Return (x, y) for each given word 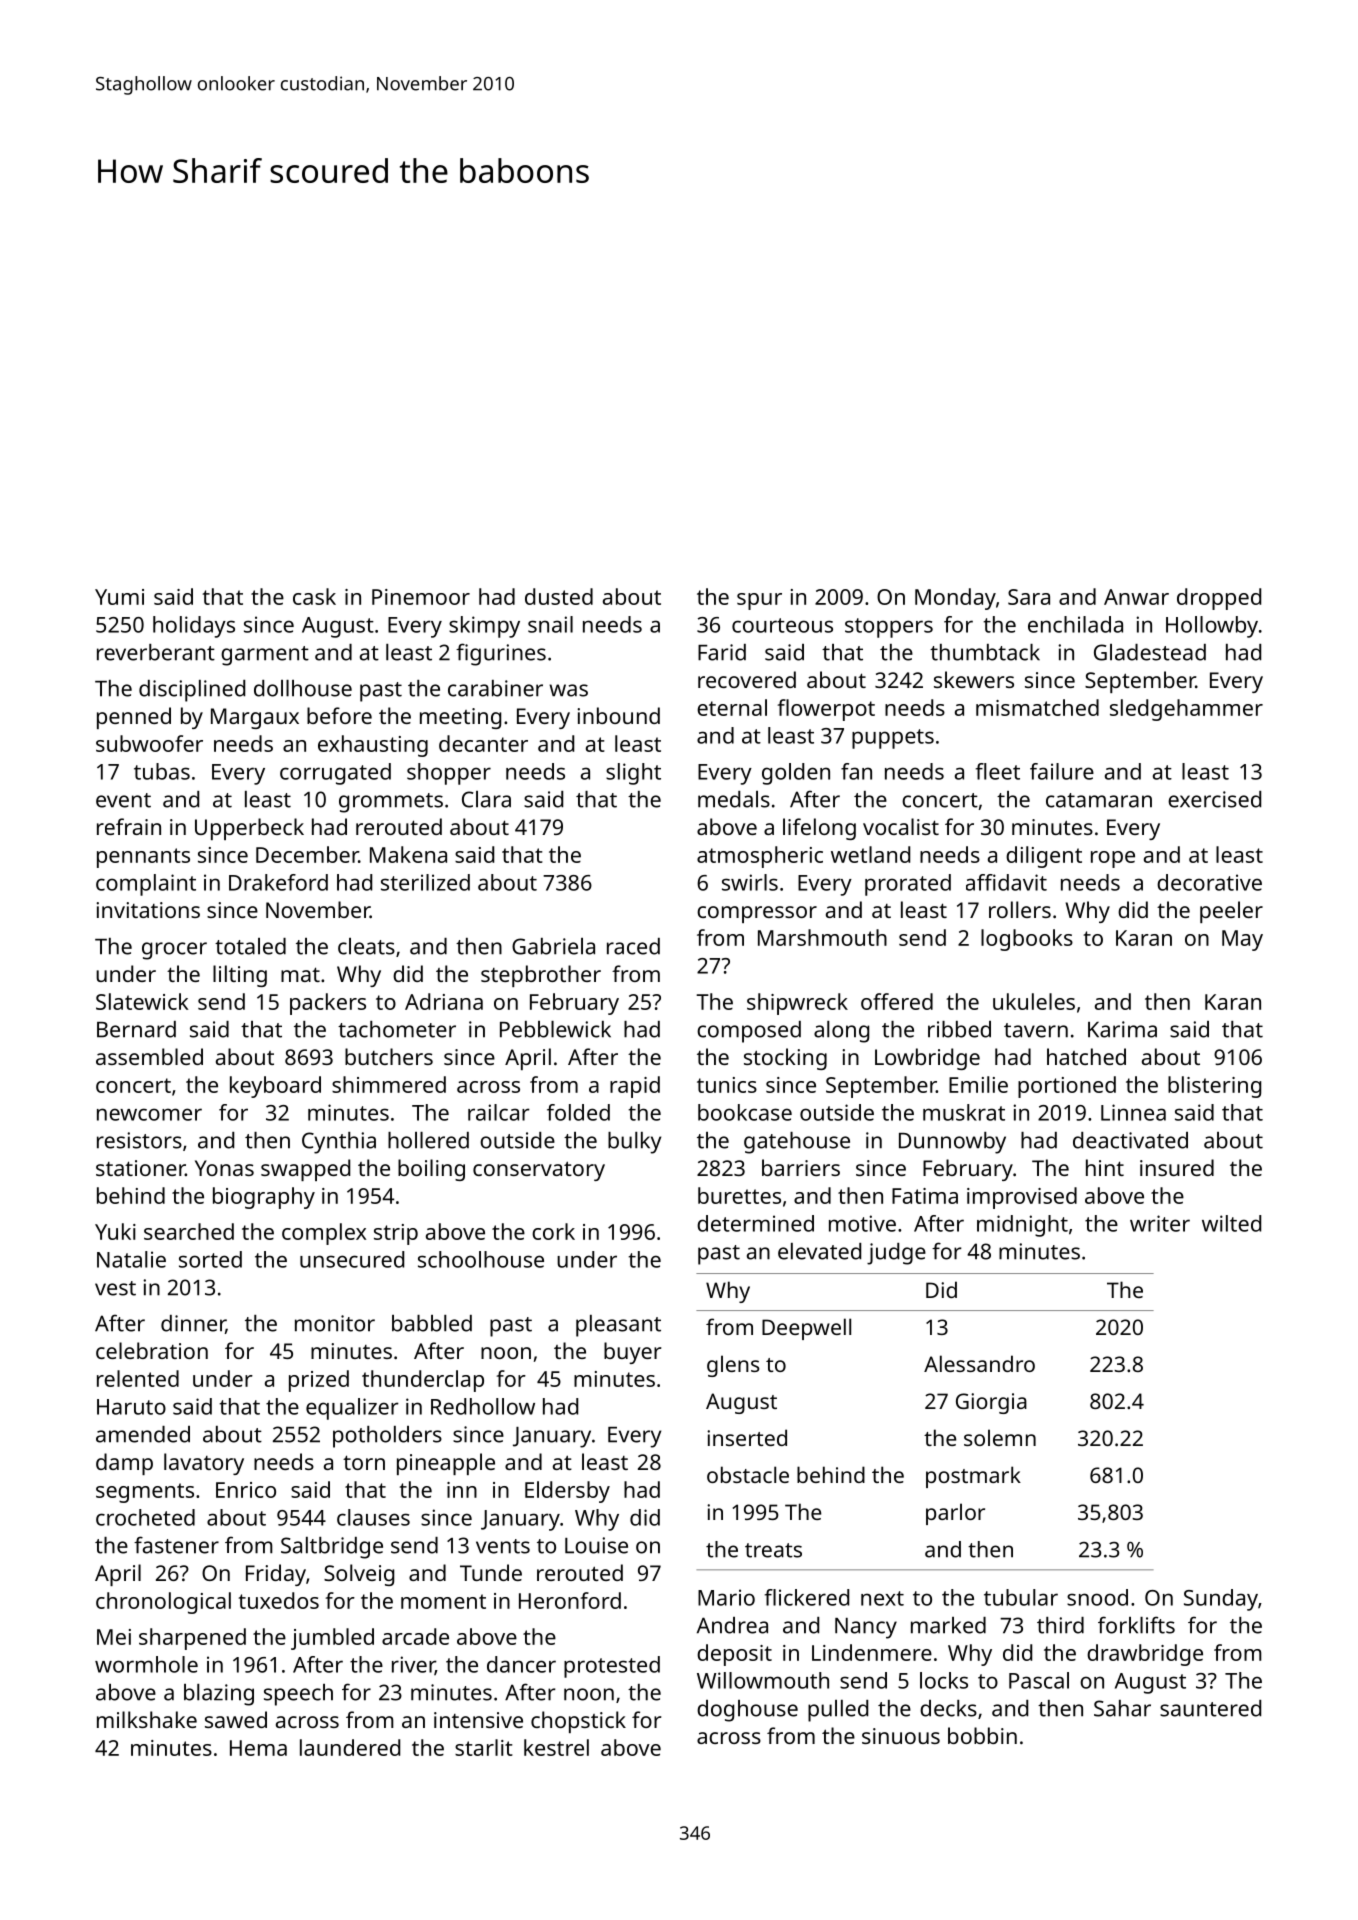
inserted (747, 1437)
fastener (176, 1545)
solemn (1000, 1437)
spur (759, 601)
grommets (391, 803)
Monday (955, 599)
